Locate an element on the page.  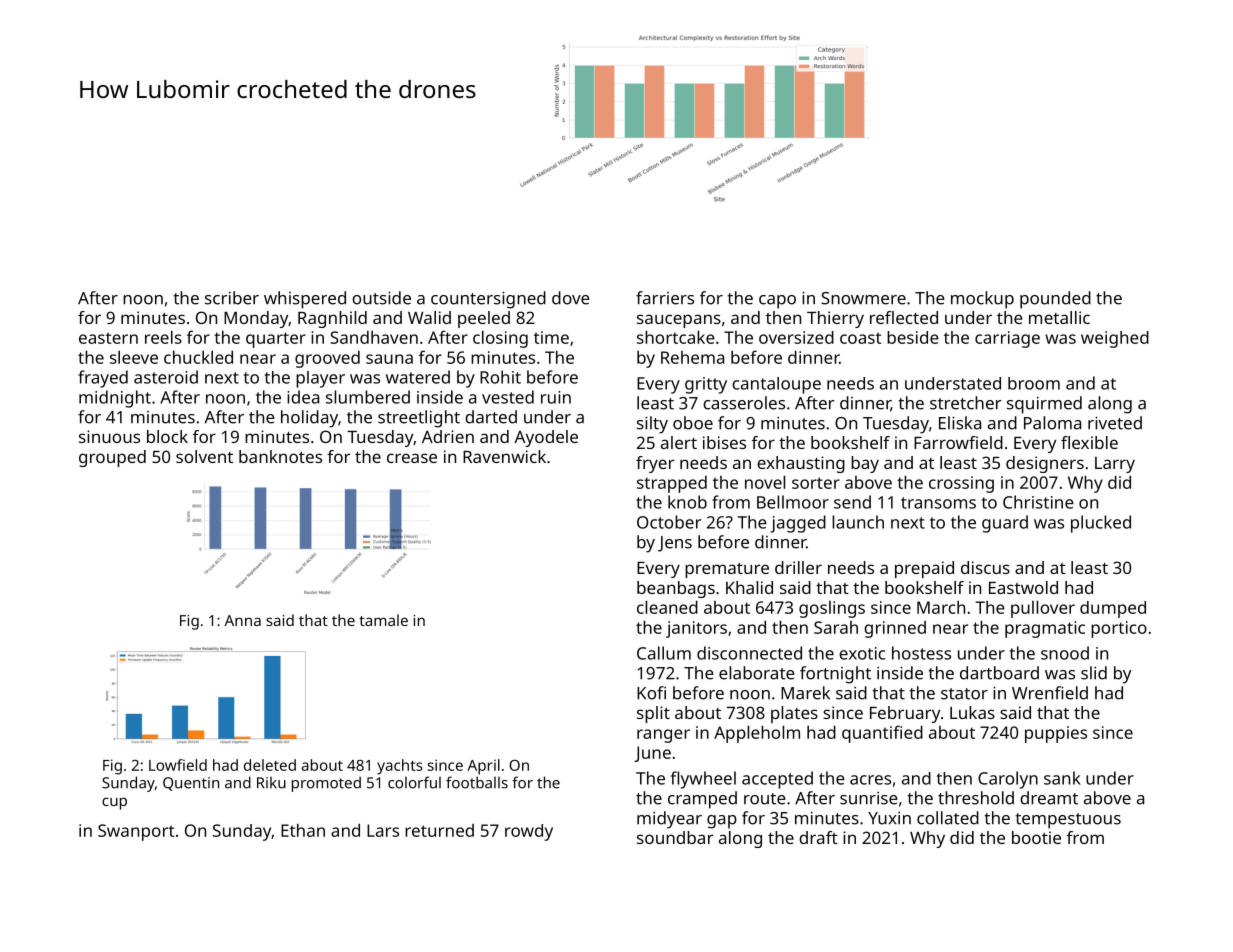
knob is located at coordinates (687, 502).
